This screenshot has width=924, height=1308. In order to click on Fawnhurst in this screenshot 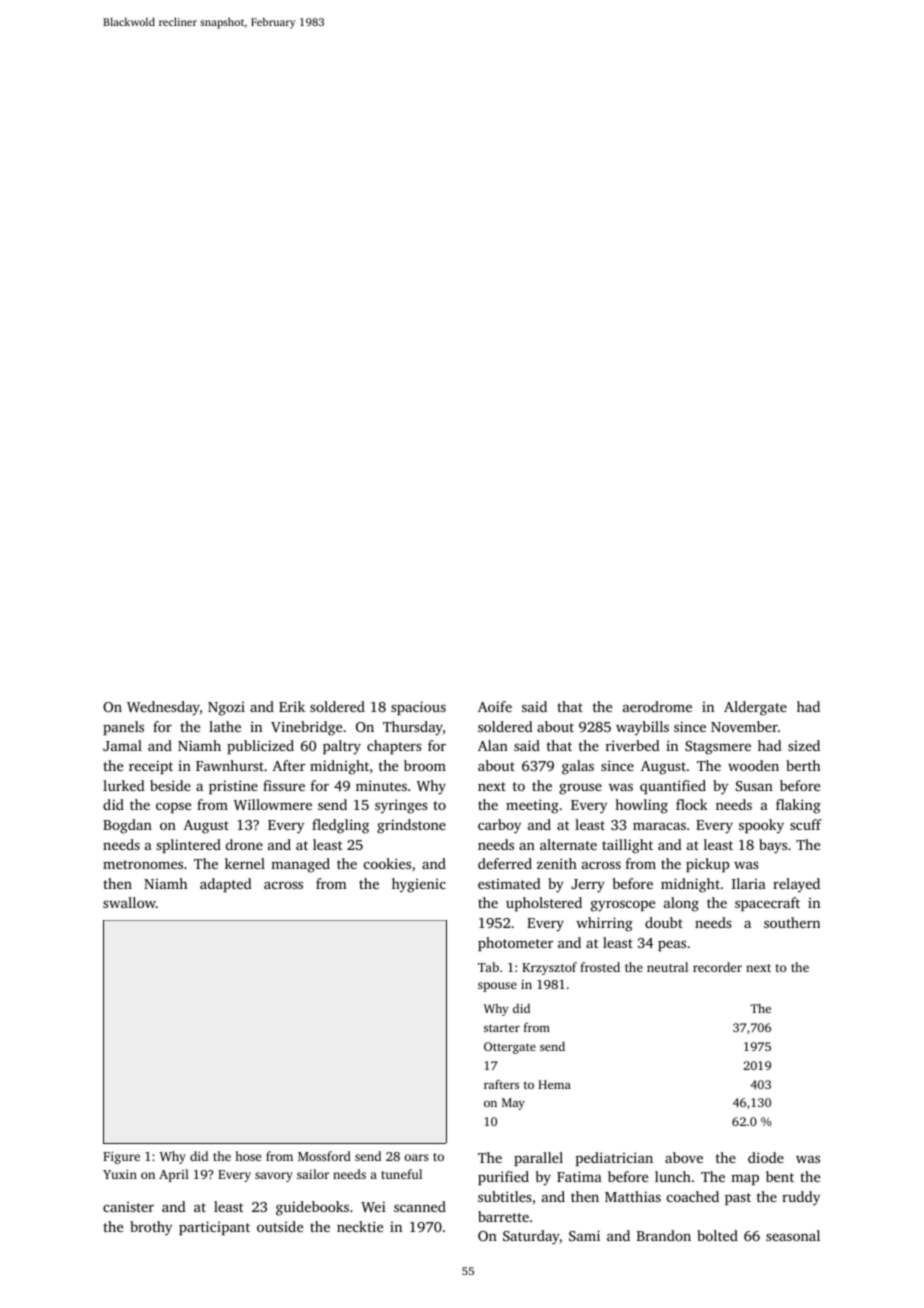, I will do `click(230, 765)`.
